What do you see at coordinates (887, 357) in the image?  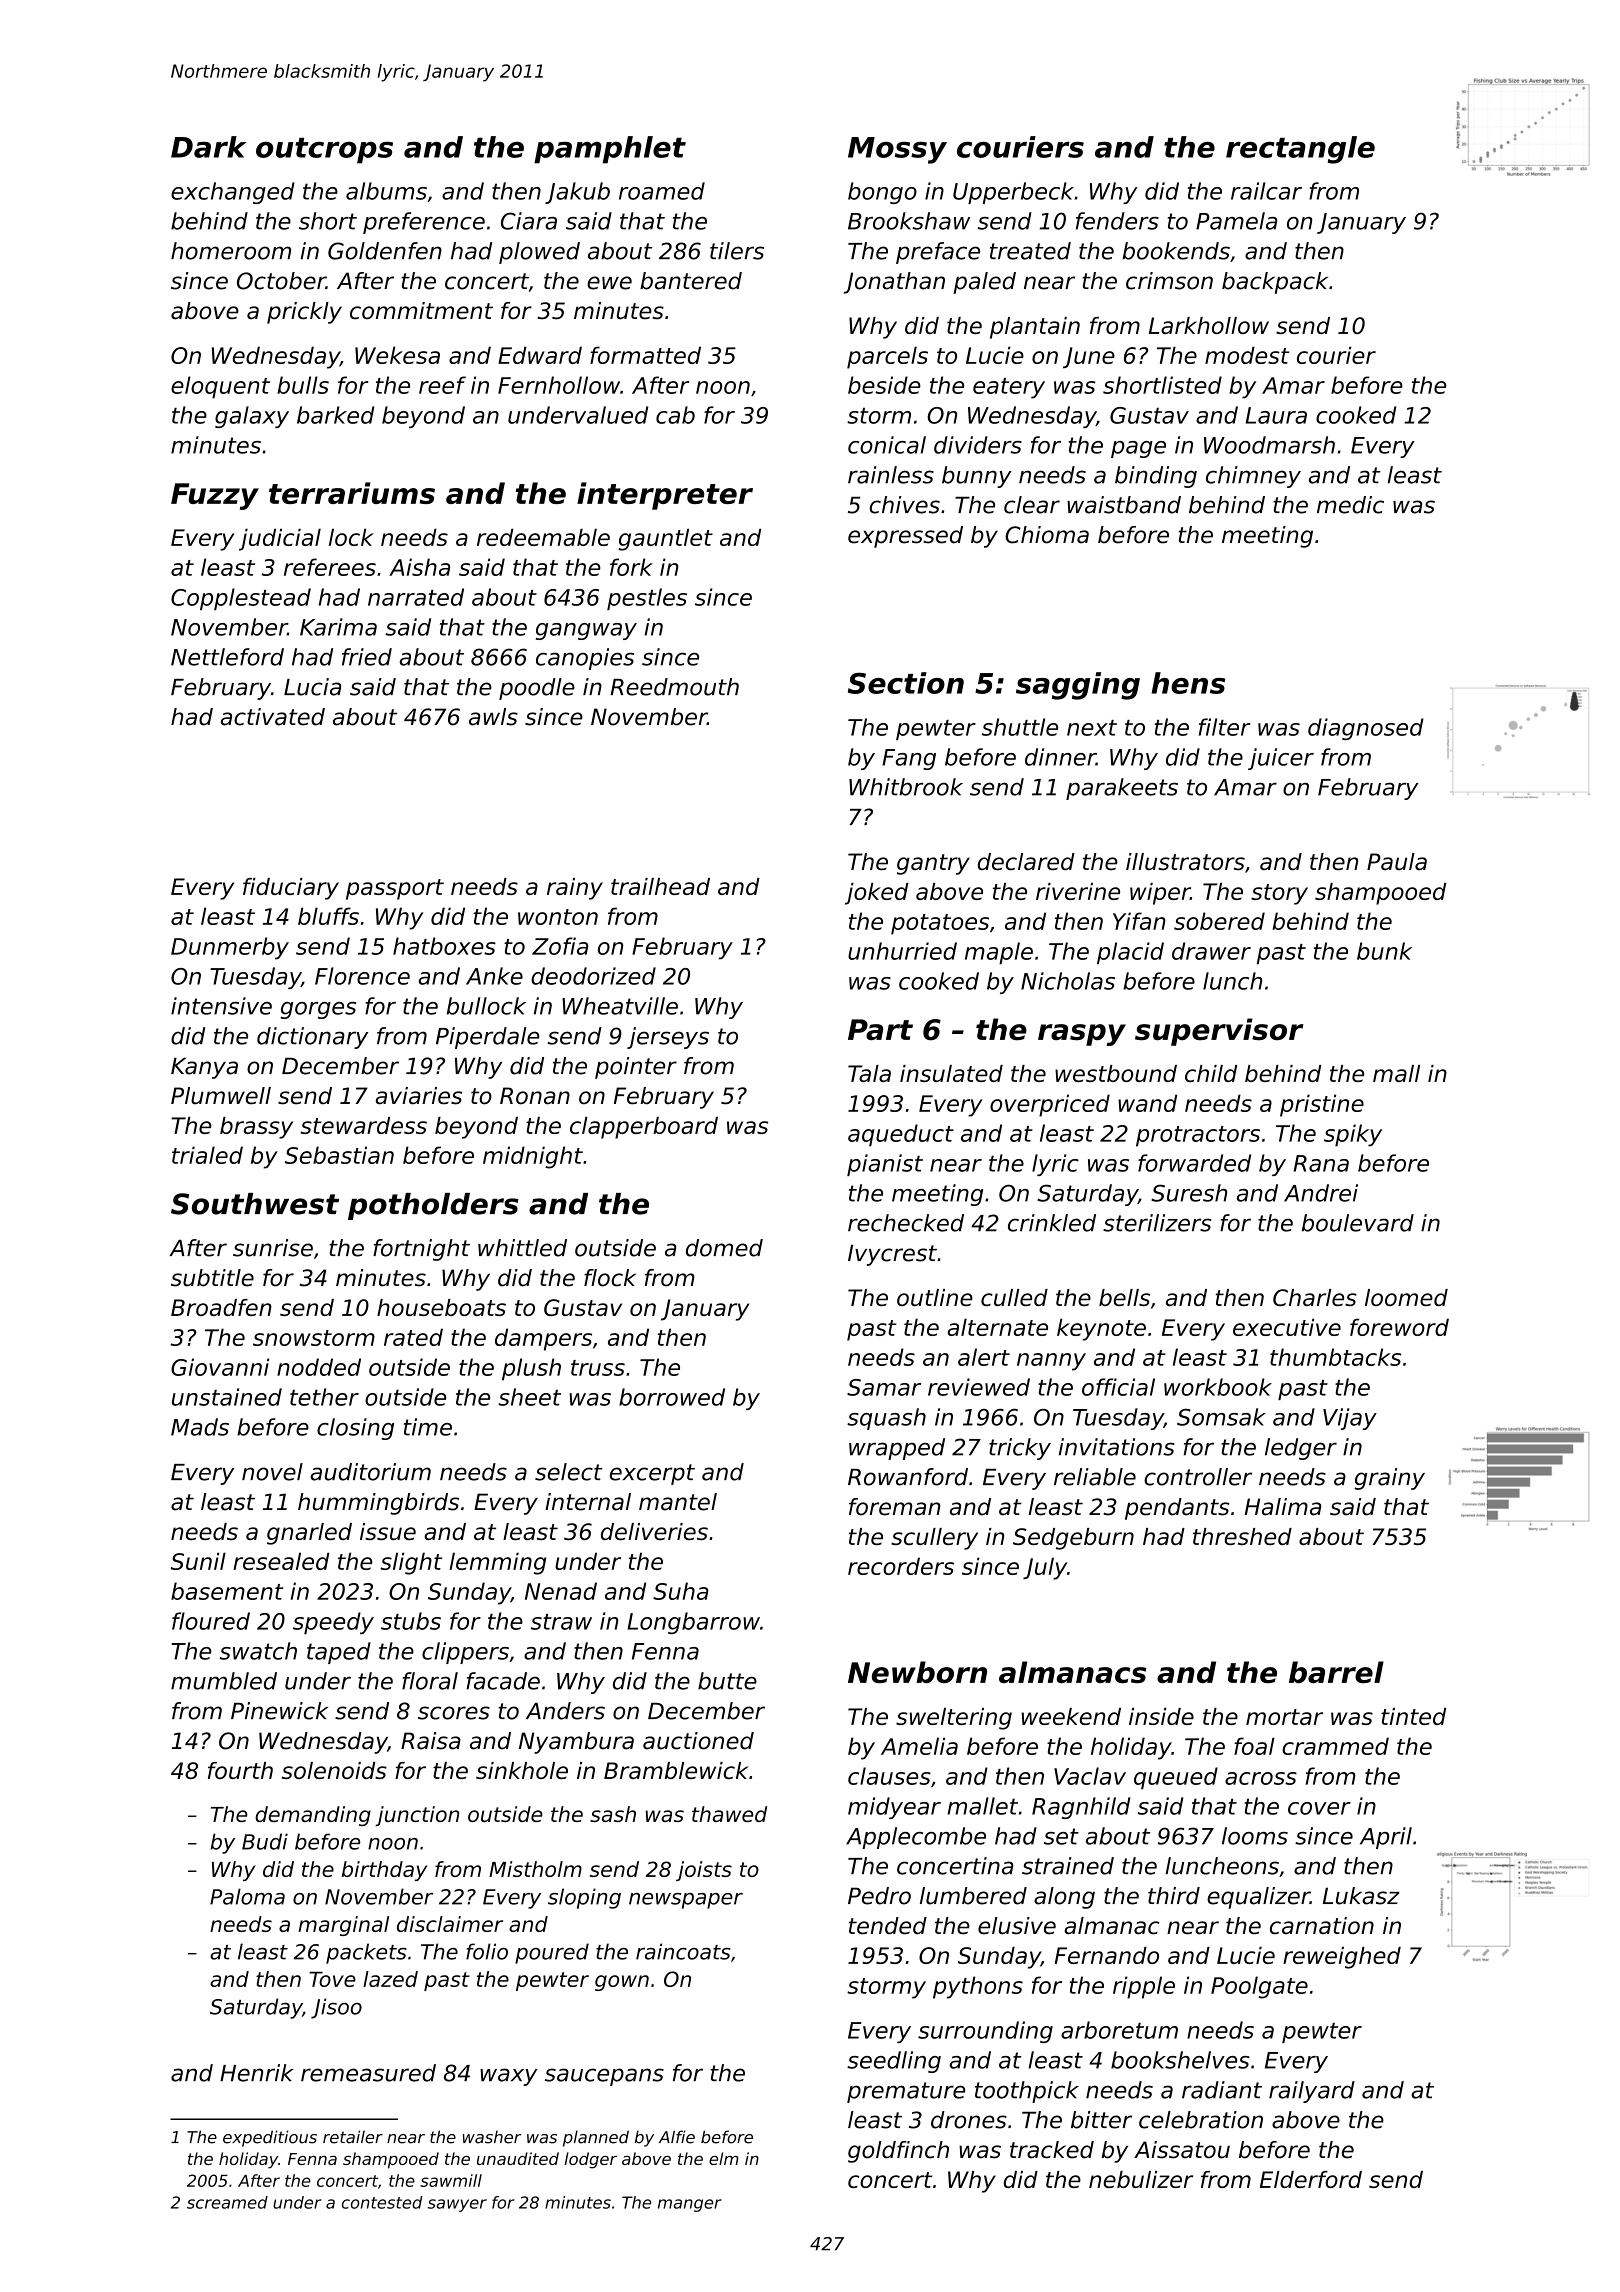 I see `parcels` at bounding box center [887, 357].
